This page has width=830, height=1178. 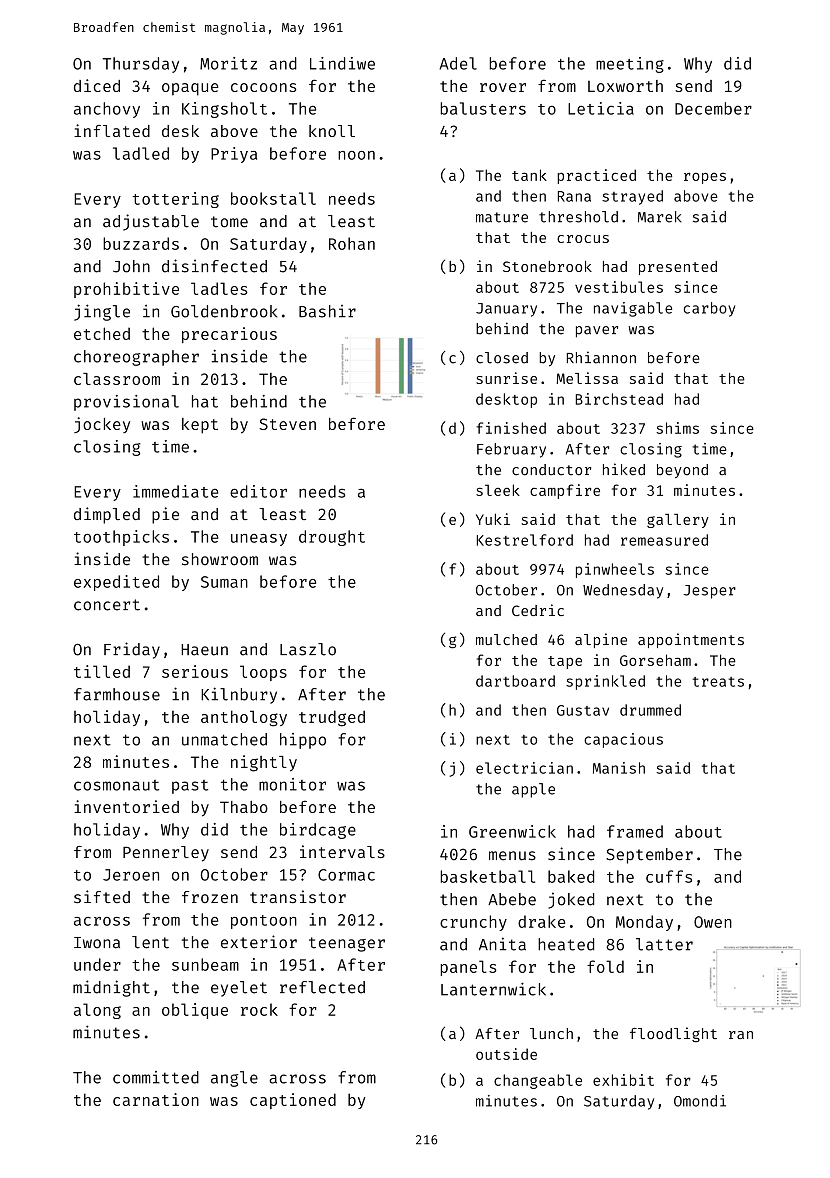 What do you see at coordinates (583, 239) in the page?
I see `crocus` at bounding box center [583, 239].
